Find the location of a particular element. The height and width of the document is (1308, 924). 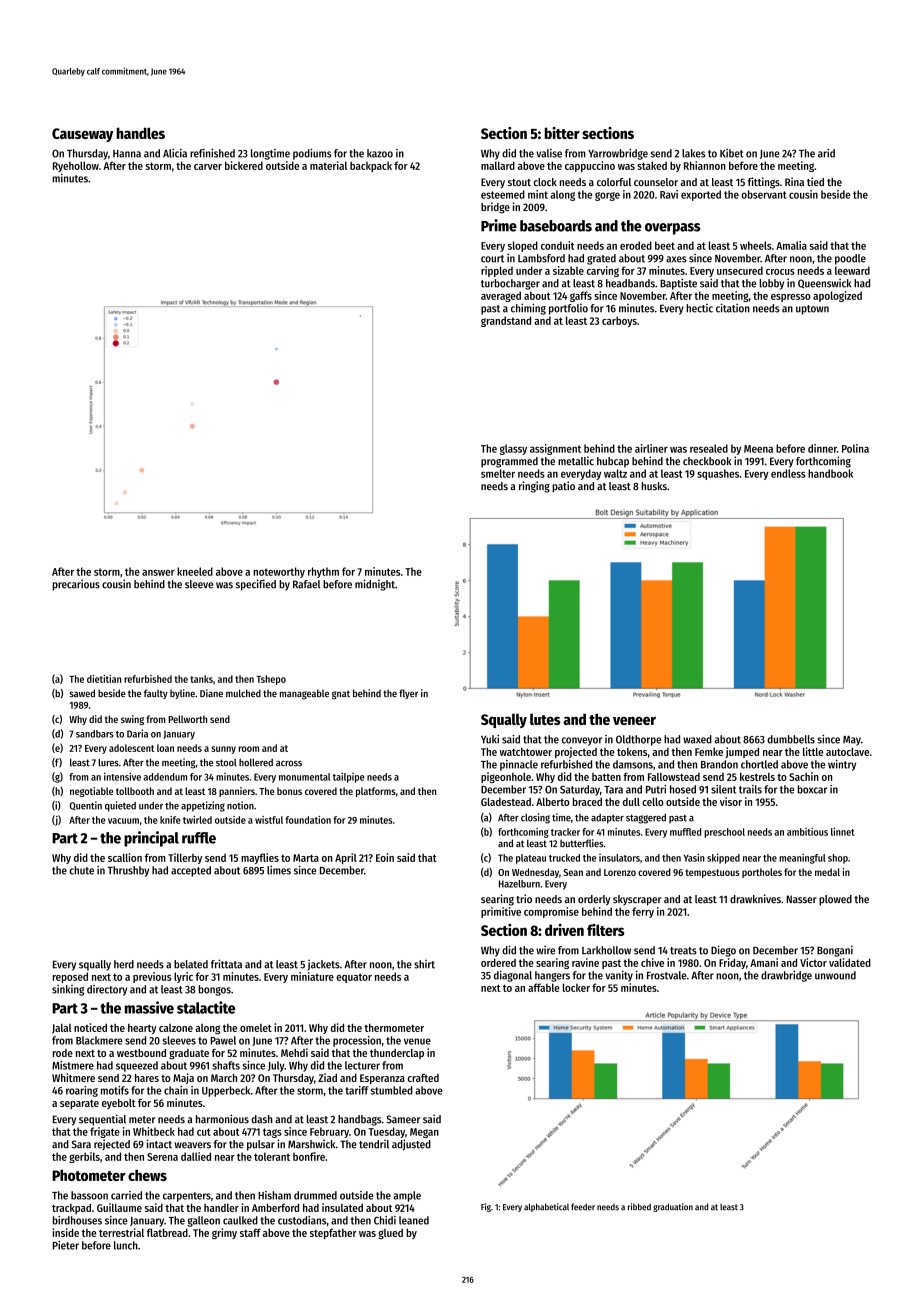

room is located at coordinates (249, 749).
